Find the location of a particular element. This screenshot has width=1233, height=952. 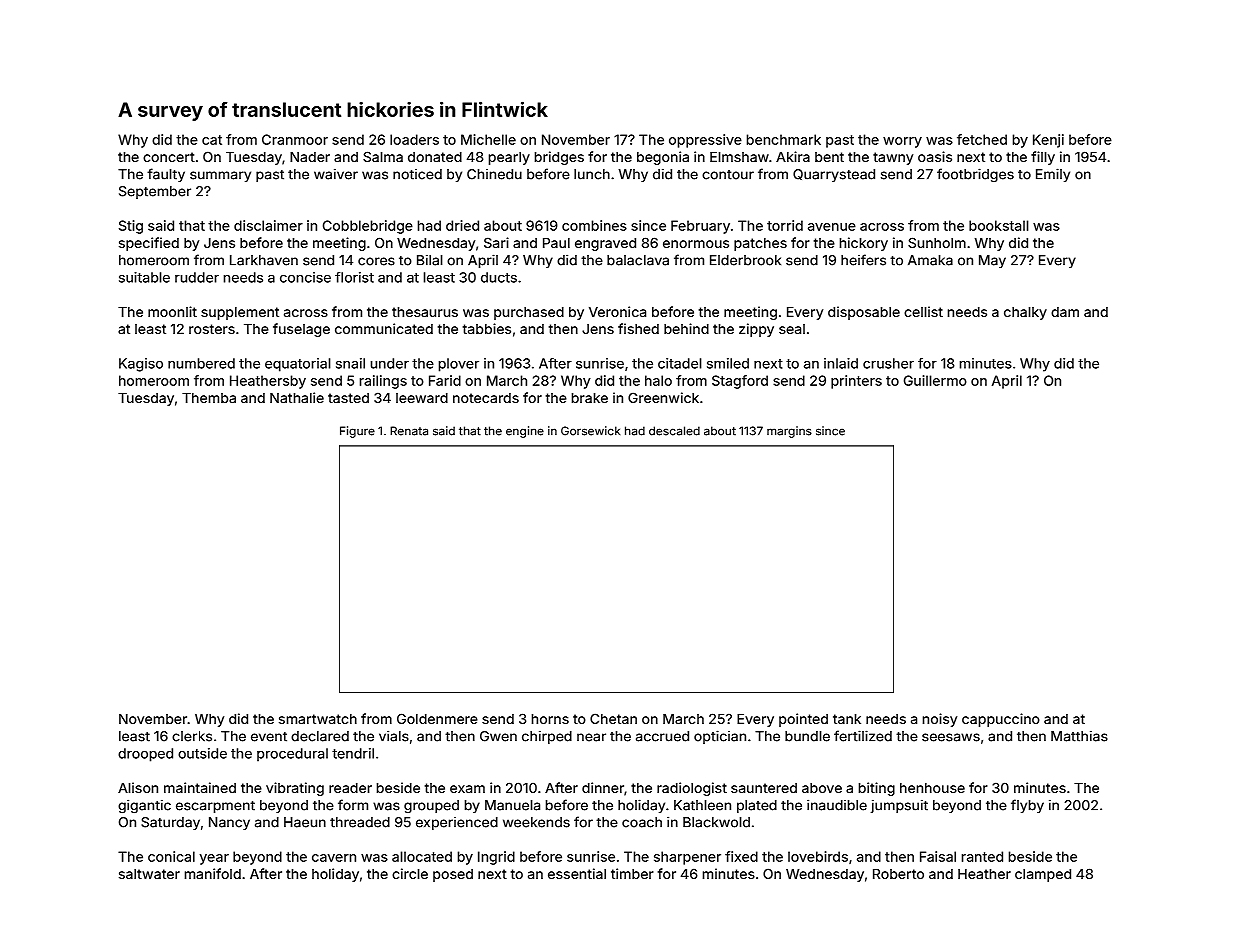

worry is located at coordinates (902, 142).
